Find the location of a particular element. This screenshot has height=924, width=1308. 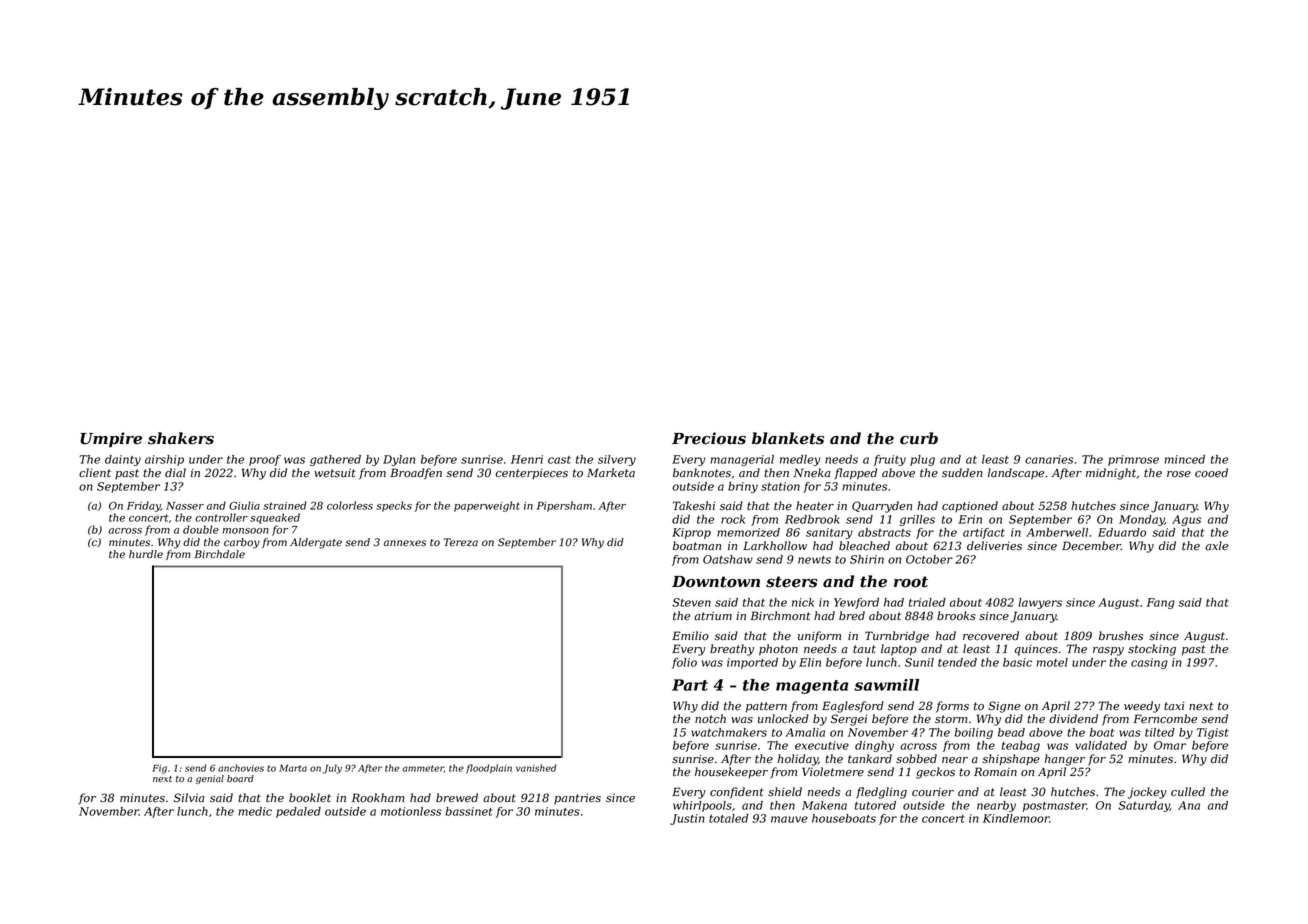

shakers is located at coordinates (181, 438).
